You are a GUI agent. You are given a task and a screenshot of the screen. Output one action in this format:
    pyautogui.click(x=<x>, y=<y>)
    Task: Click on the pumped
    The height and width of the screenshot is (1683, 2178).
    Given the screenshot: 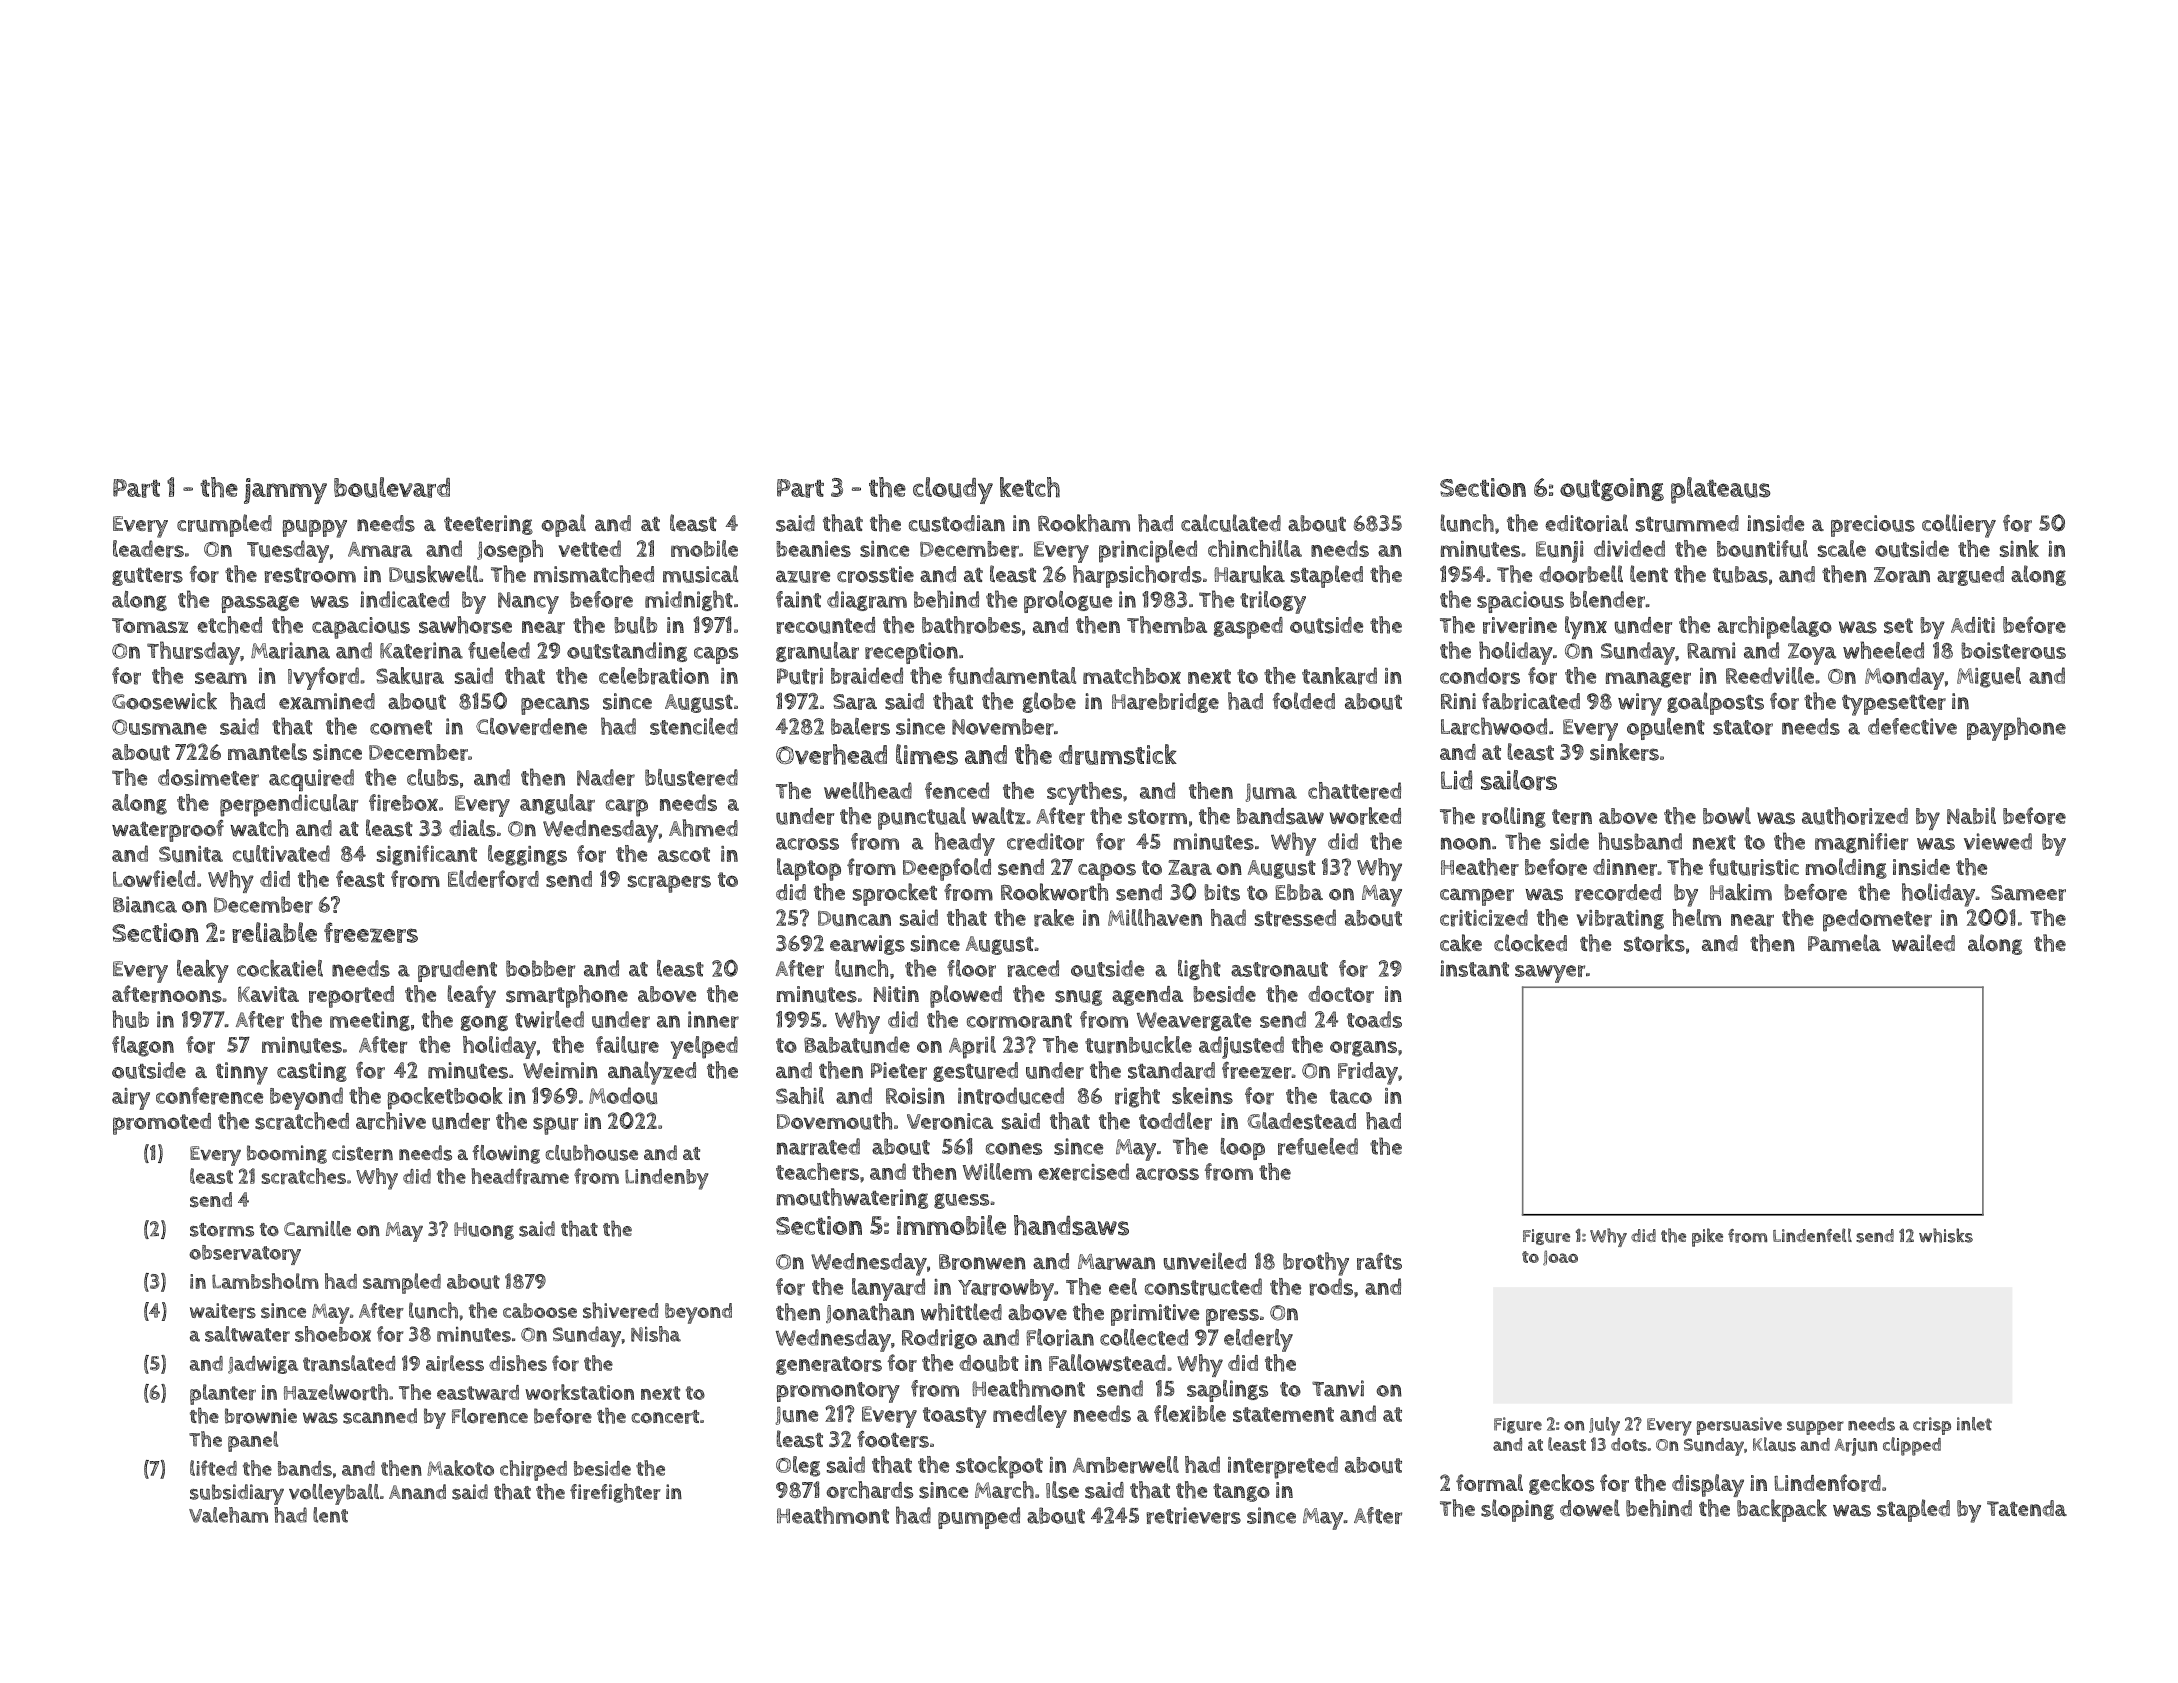 What is the action you would take?
    pyautogui.click(x=979, y=1518)
